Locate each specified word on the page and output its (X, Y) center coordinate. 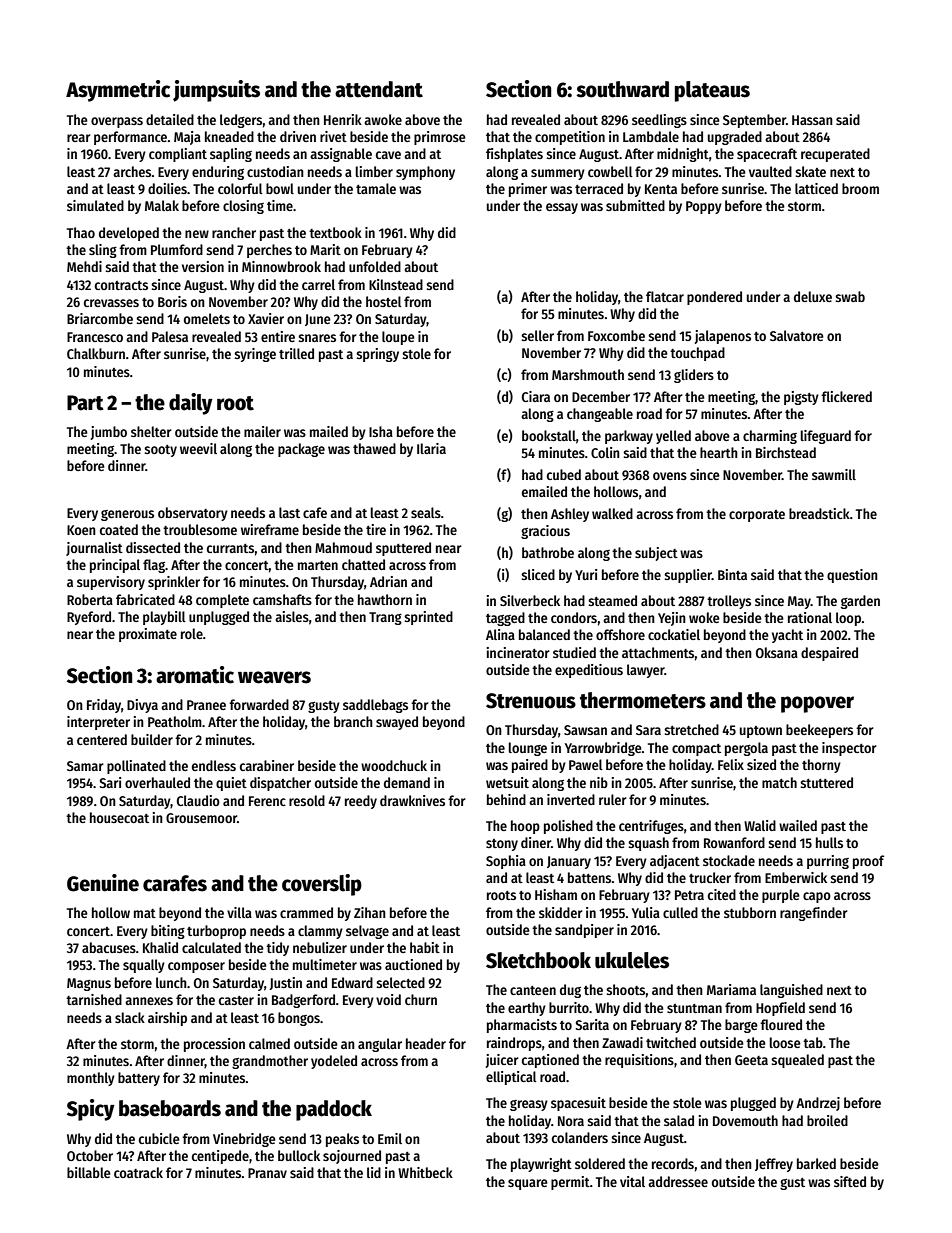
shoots (626, 989)
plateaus (712, 91)
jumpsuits (216, 91)
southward (622, 89)
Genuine (103, 883)
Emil (390, 1138)
